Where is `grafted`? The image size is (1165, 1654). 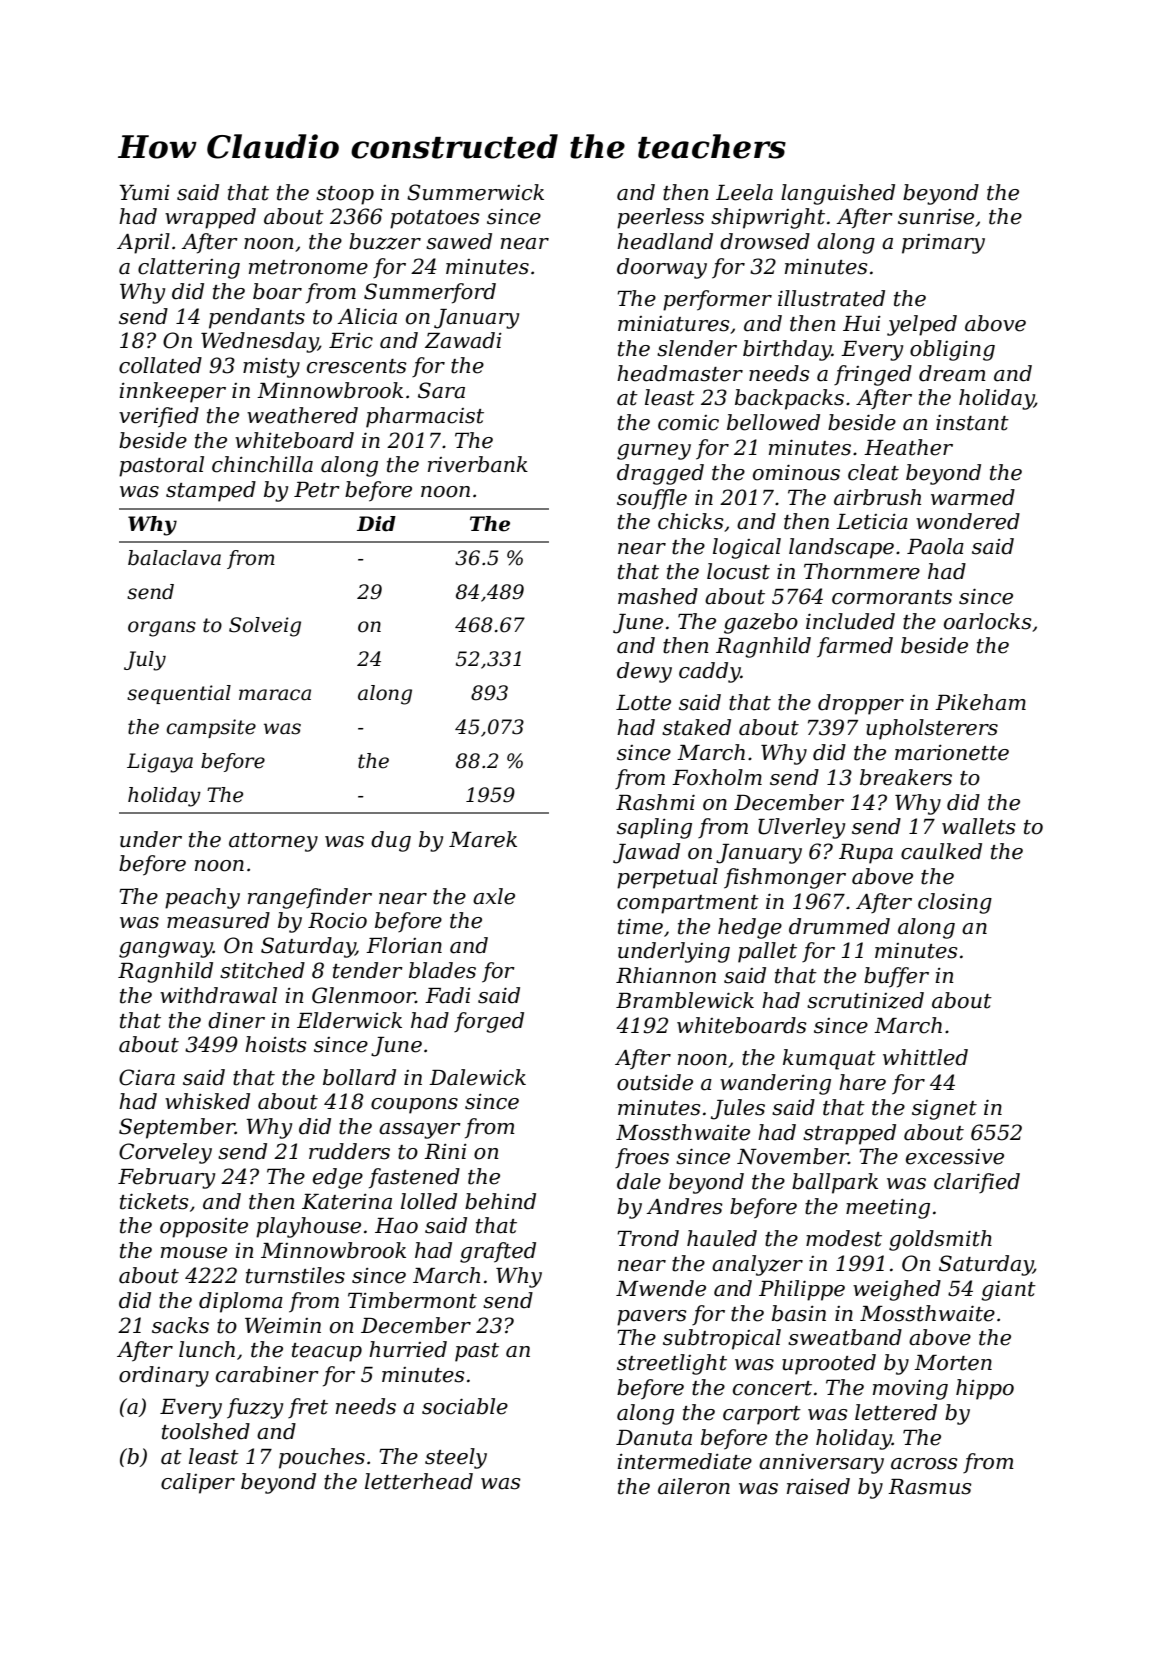
grafted is located at coordinates (498, 1252).
